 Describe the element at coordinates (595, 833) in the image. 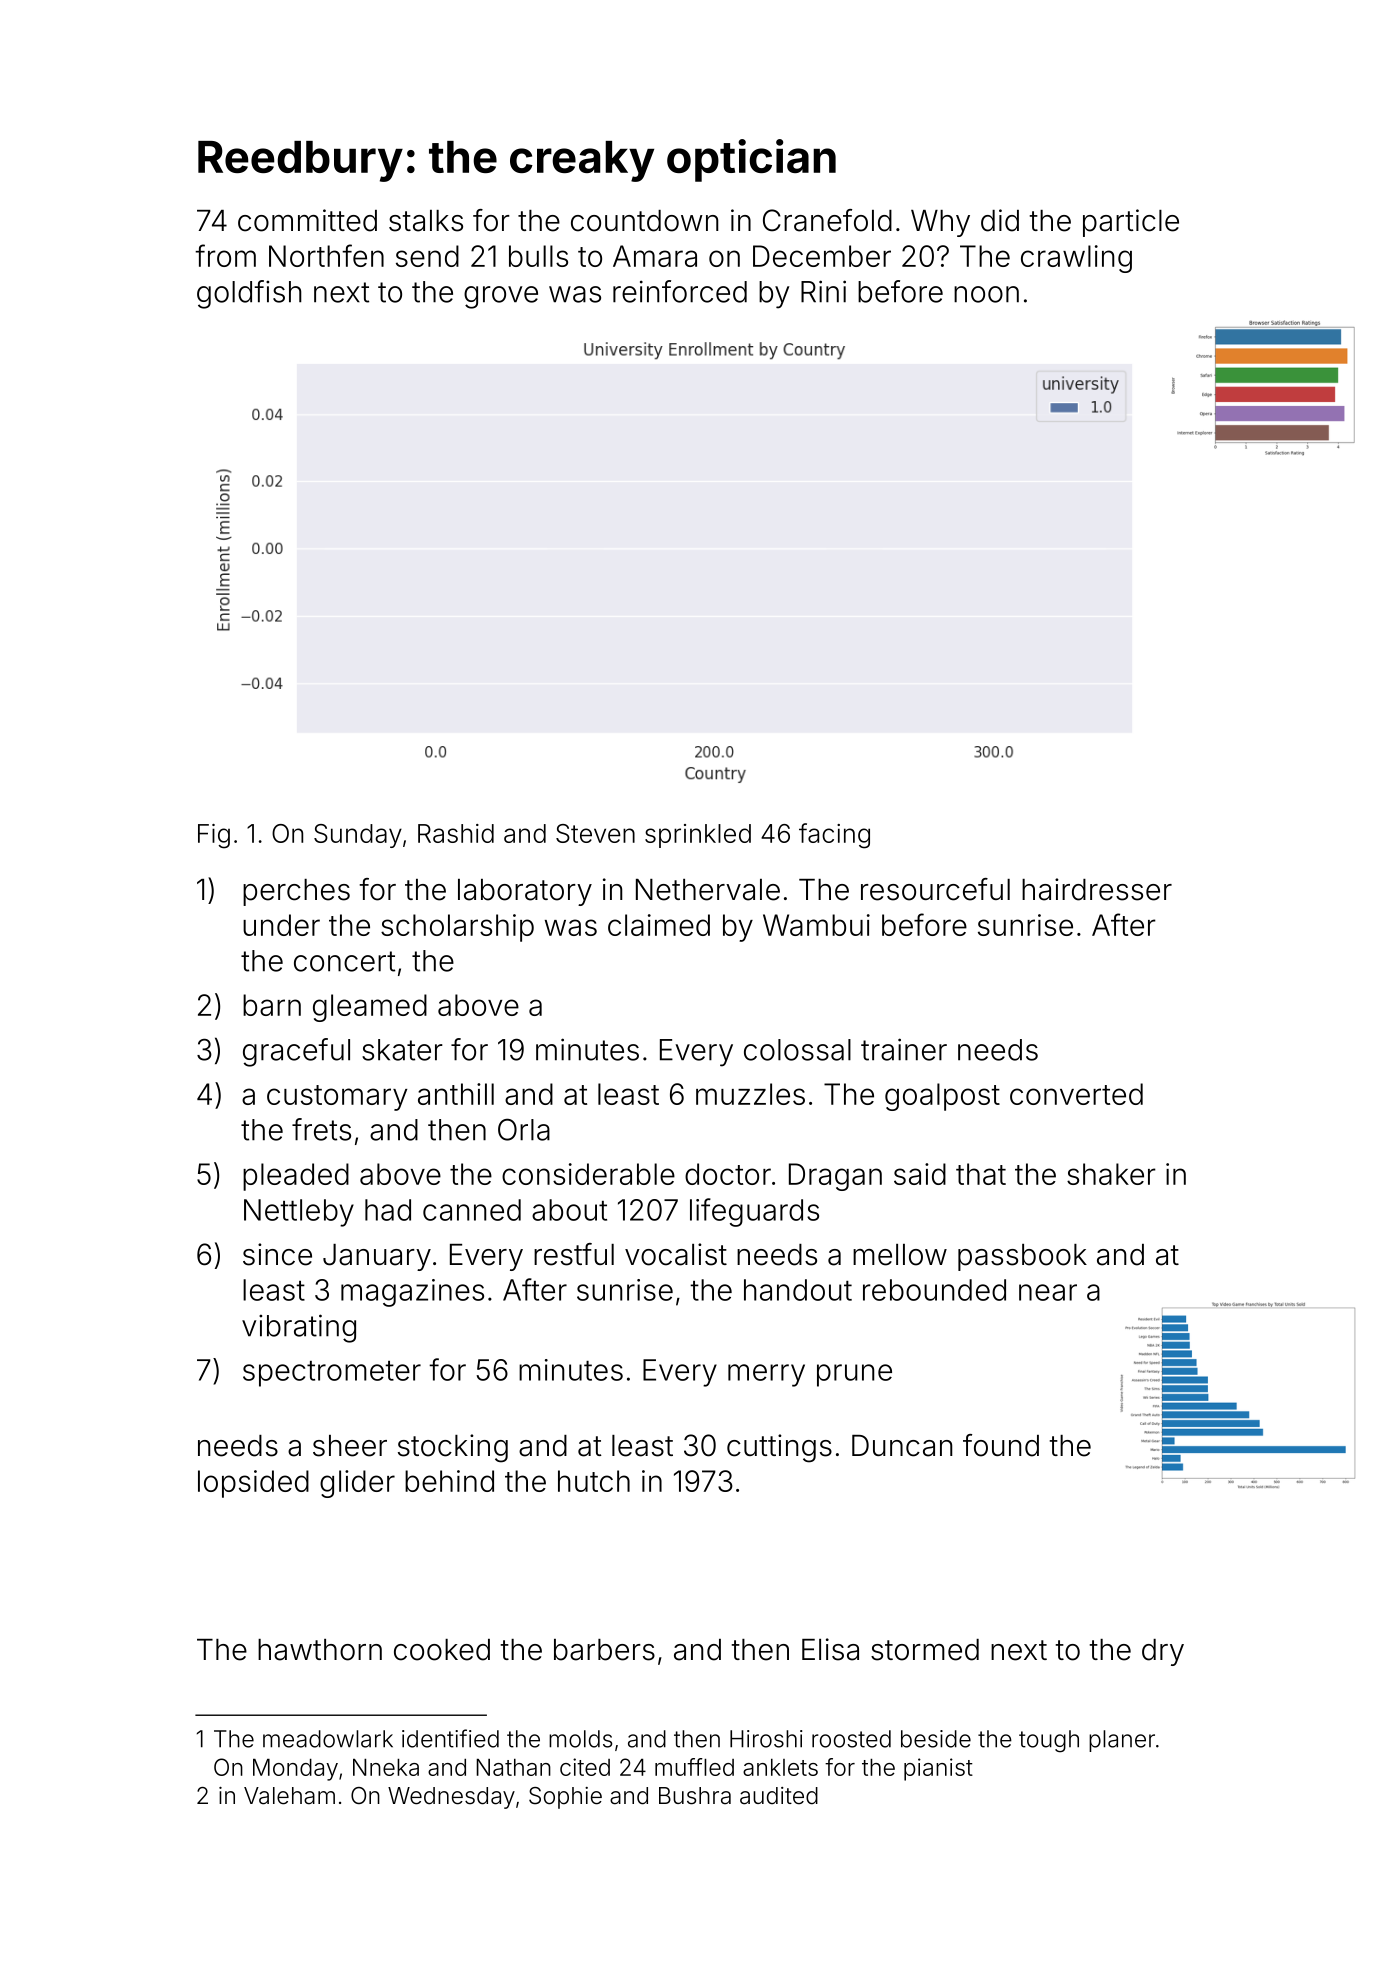

I see `Steven` at that location.
